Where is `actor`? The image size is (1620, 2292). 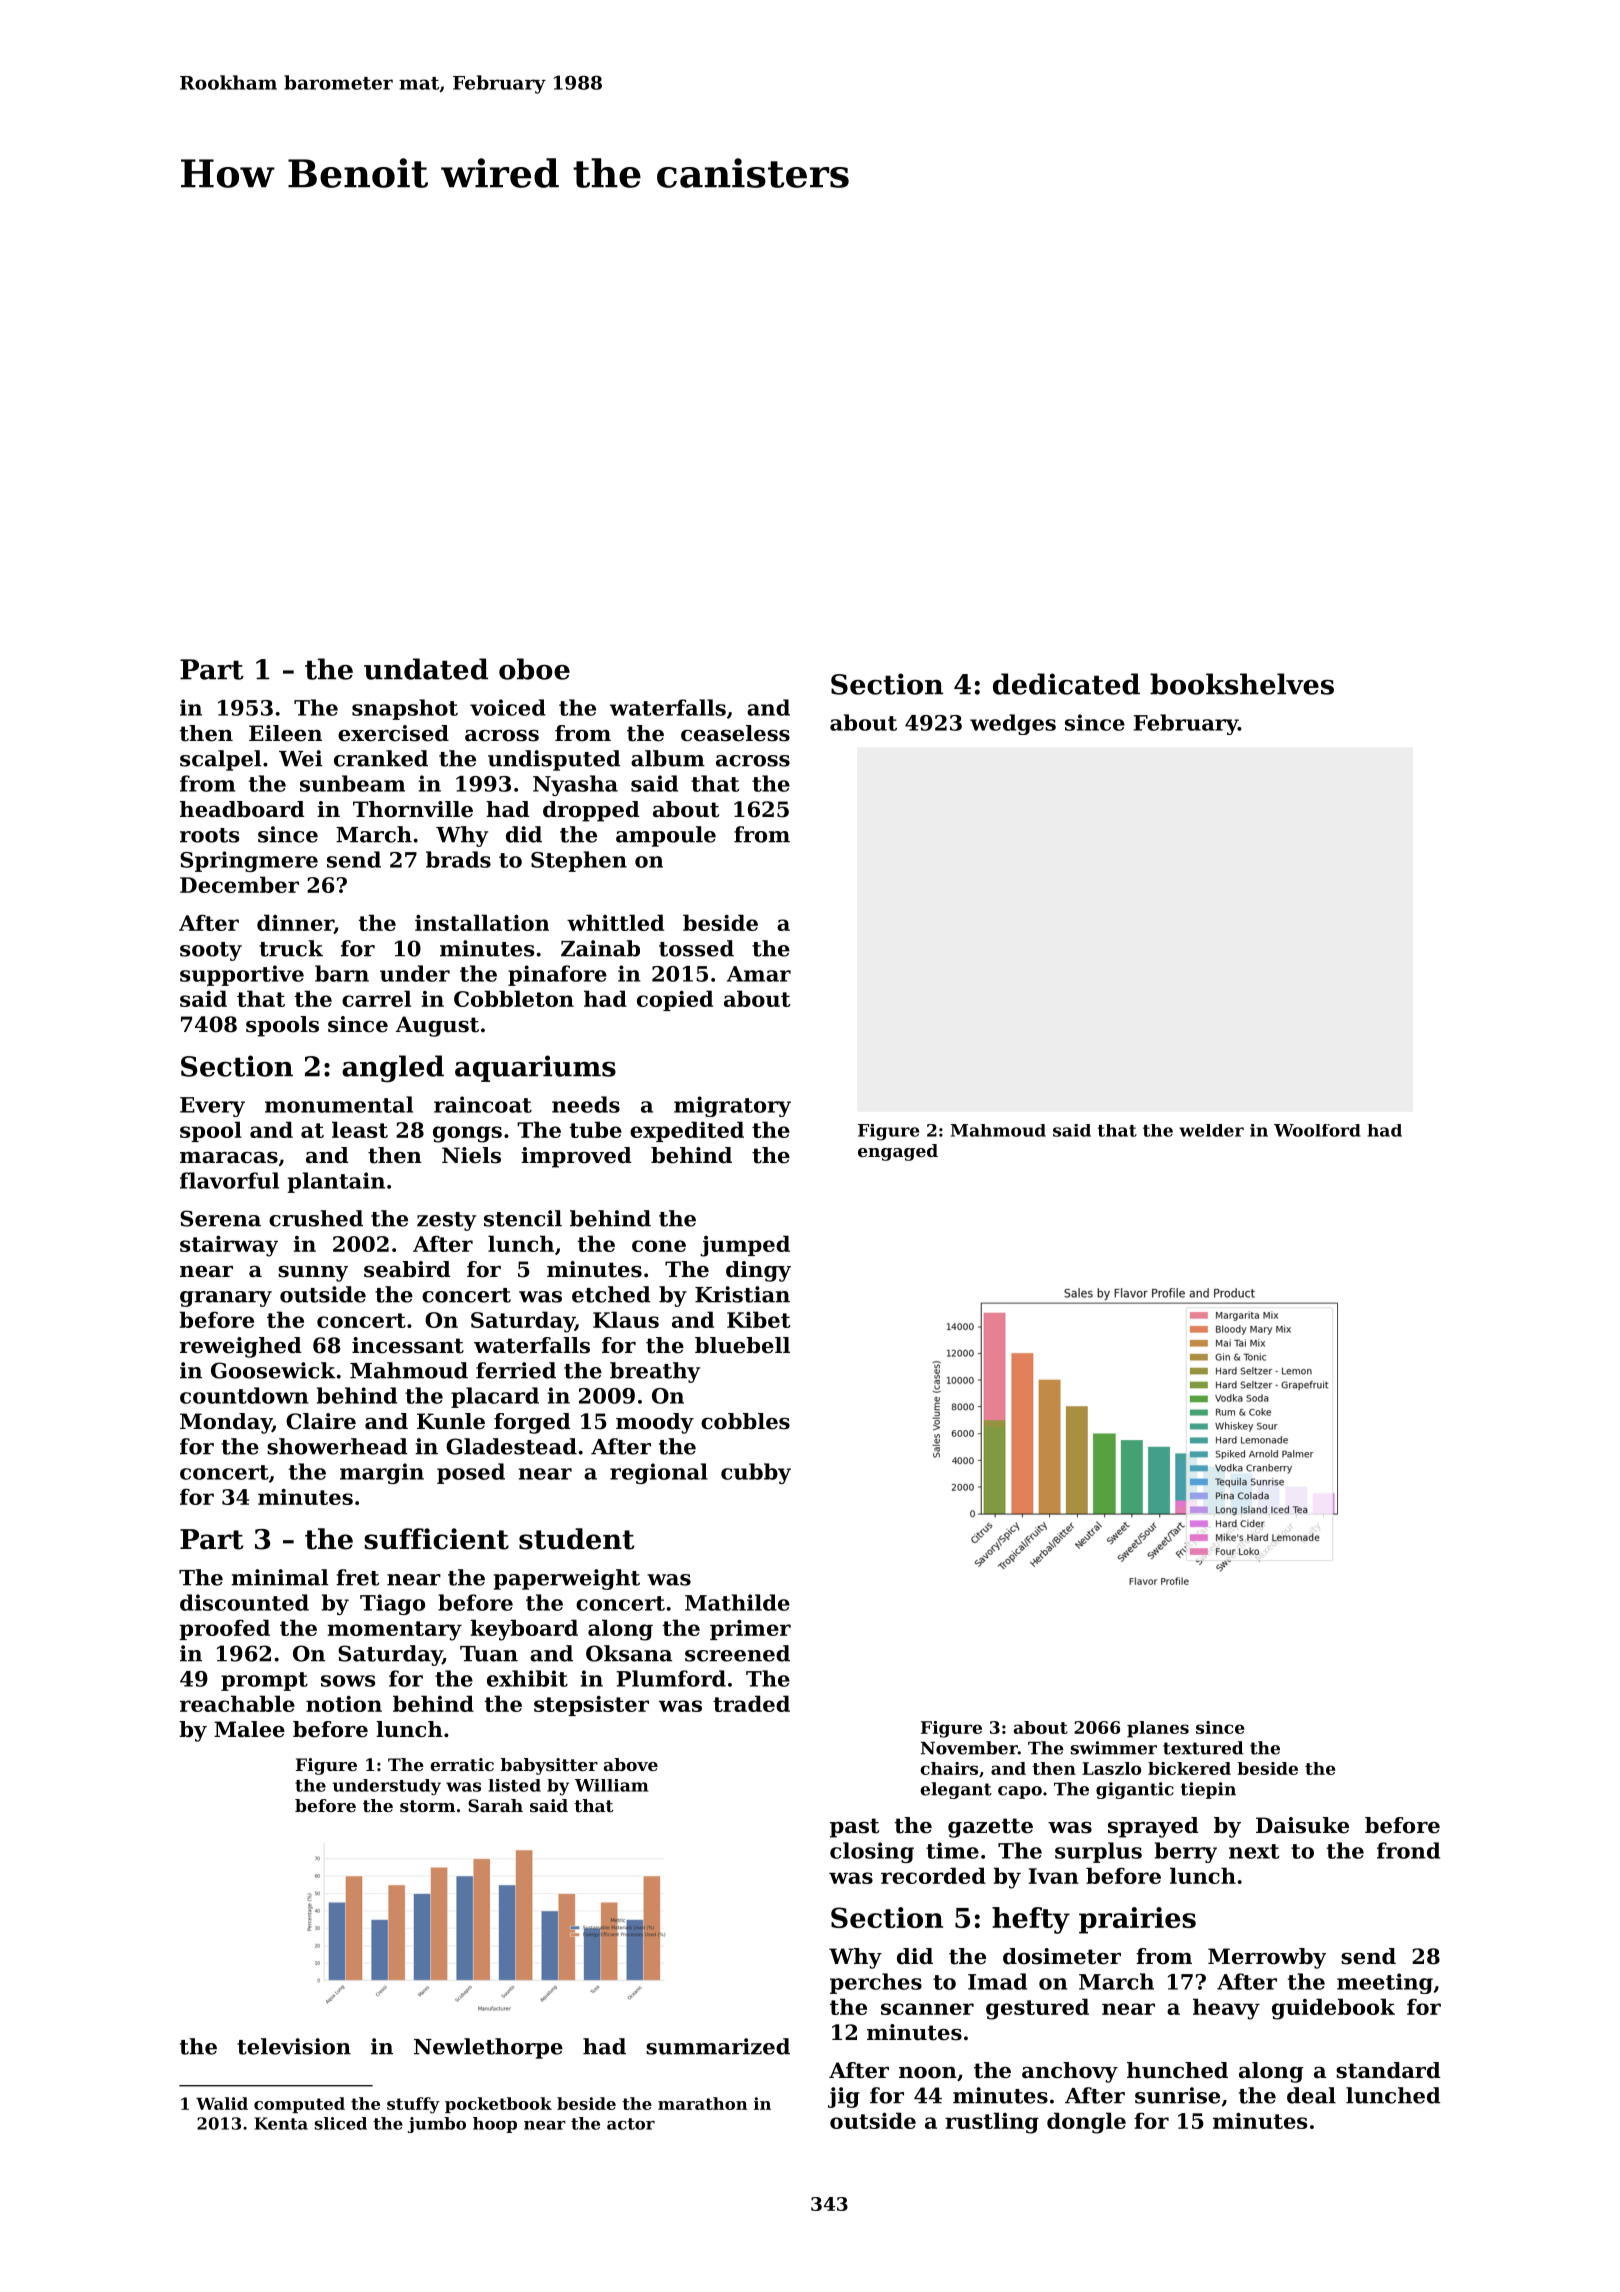 actor is located at coordinates (631, 2124).
